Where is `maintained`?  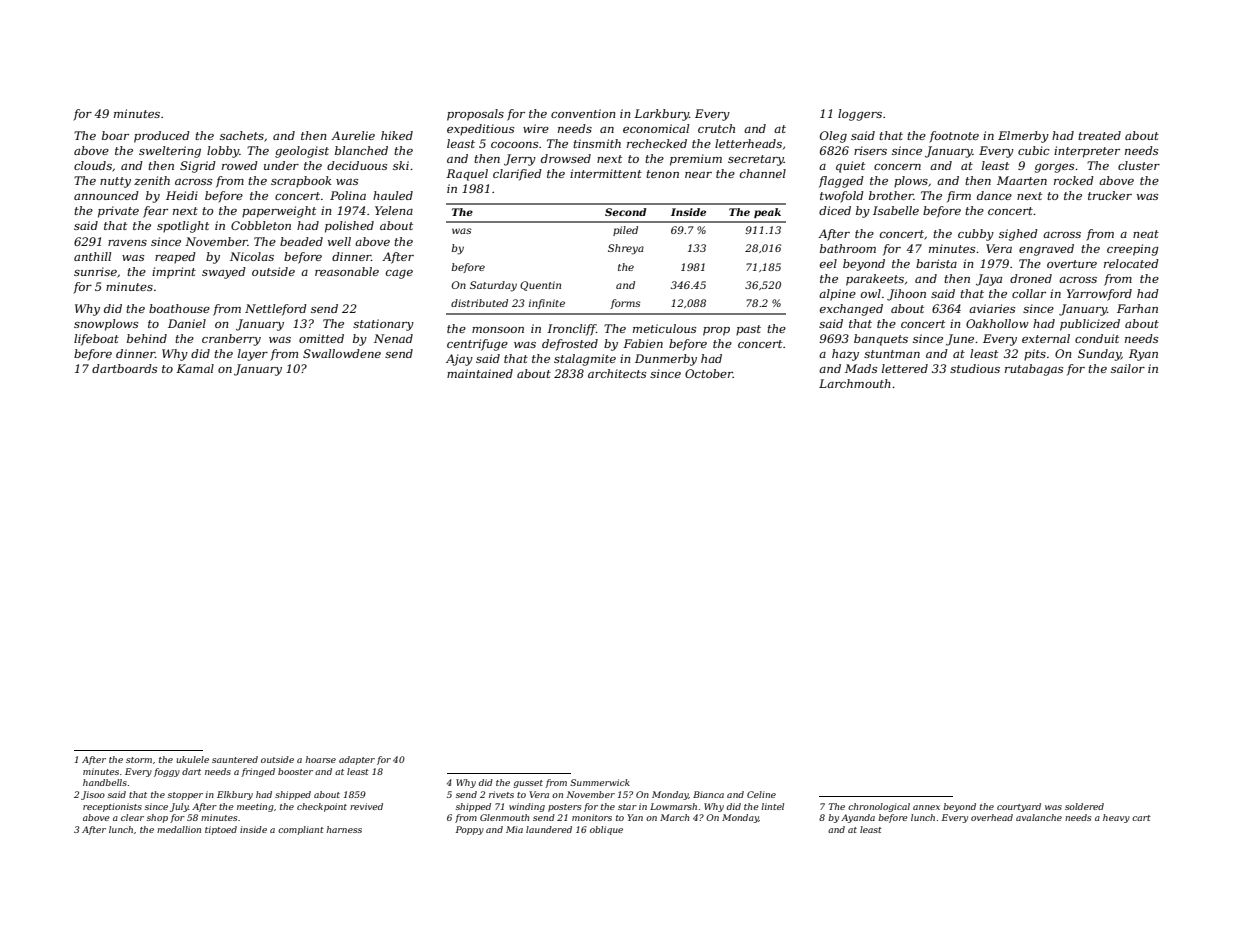
maintained is located at coordinates (480, 373).
